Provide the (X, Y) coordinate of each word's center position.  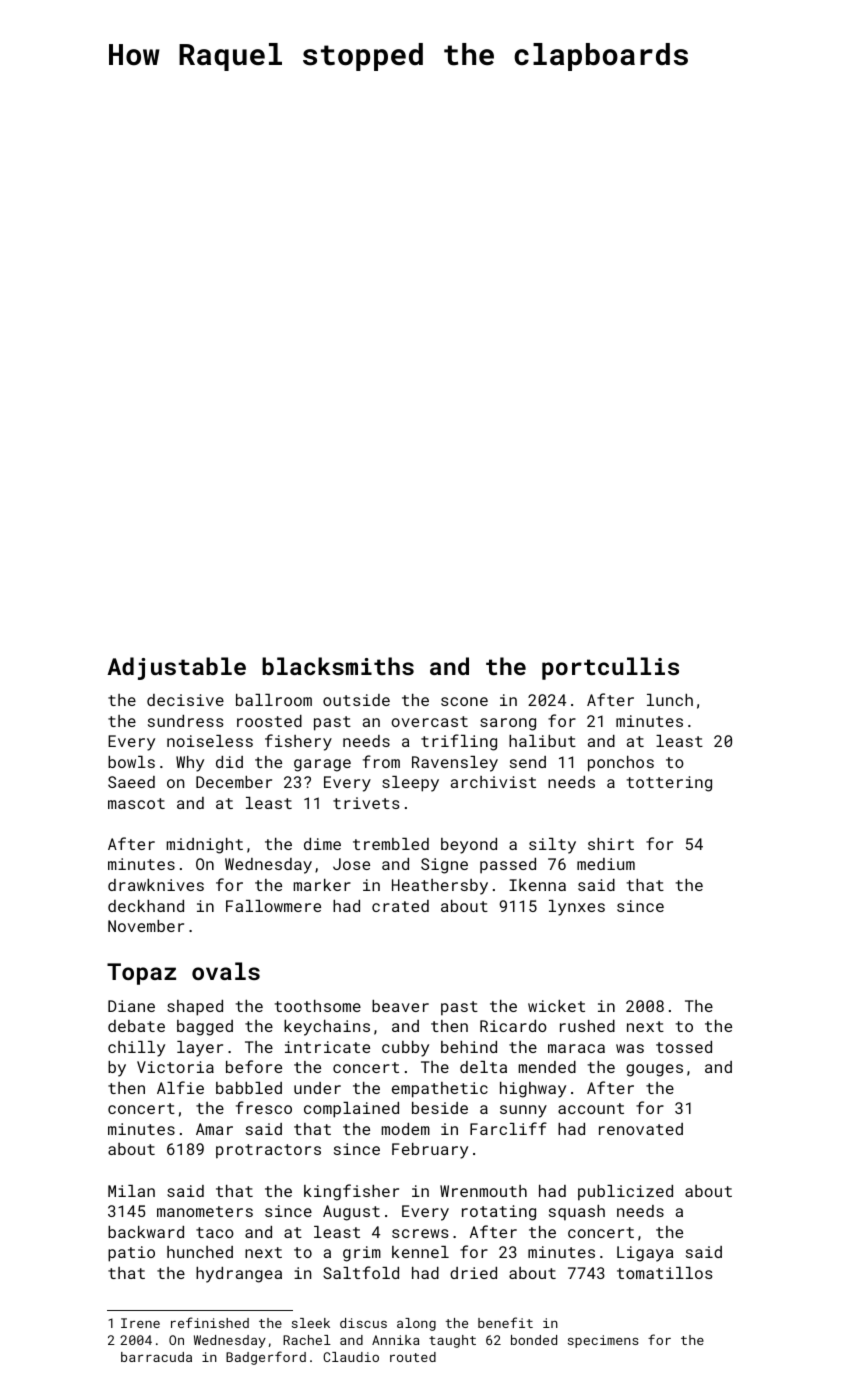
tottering (669, 784)
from (381, 761)
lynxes (577, 908)
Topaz (141, 974)
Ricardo (513, 1026)
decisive (185, 700)
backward (146, 1232)
